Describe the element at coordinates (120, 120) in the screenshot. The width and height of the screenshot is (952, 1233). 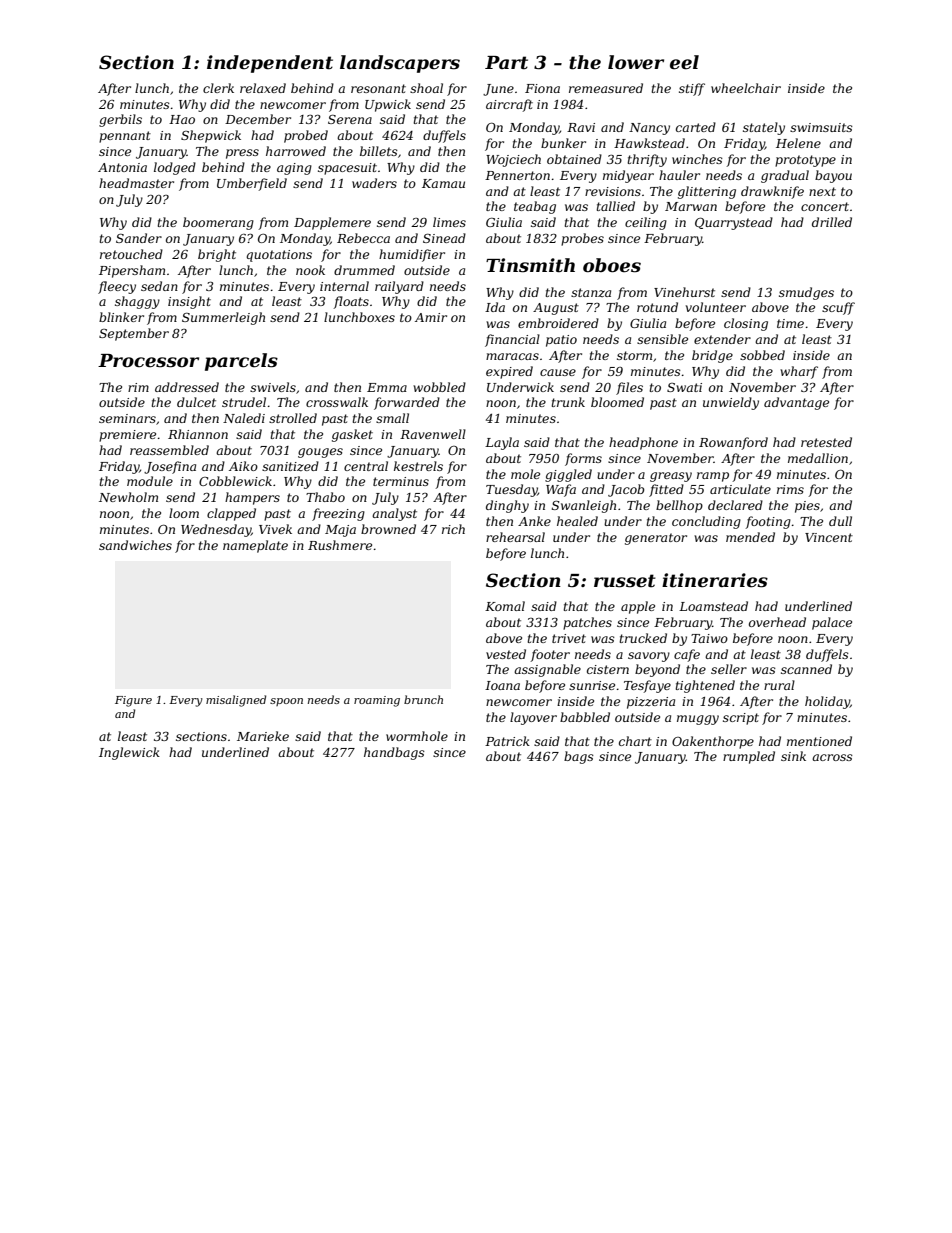
I see `gerbils` at that location.
